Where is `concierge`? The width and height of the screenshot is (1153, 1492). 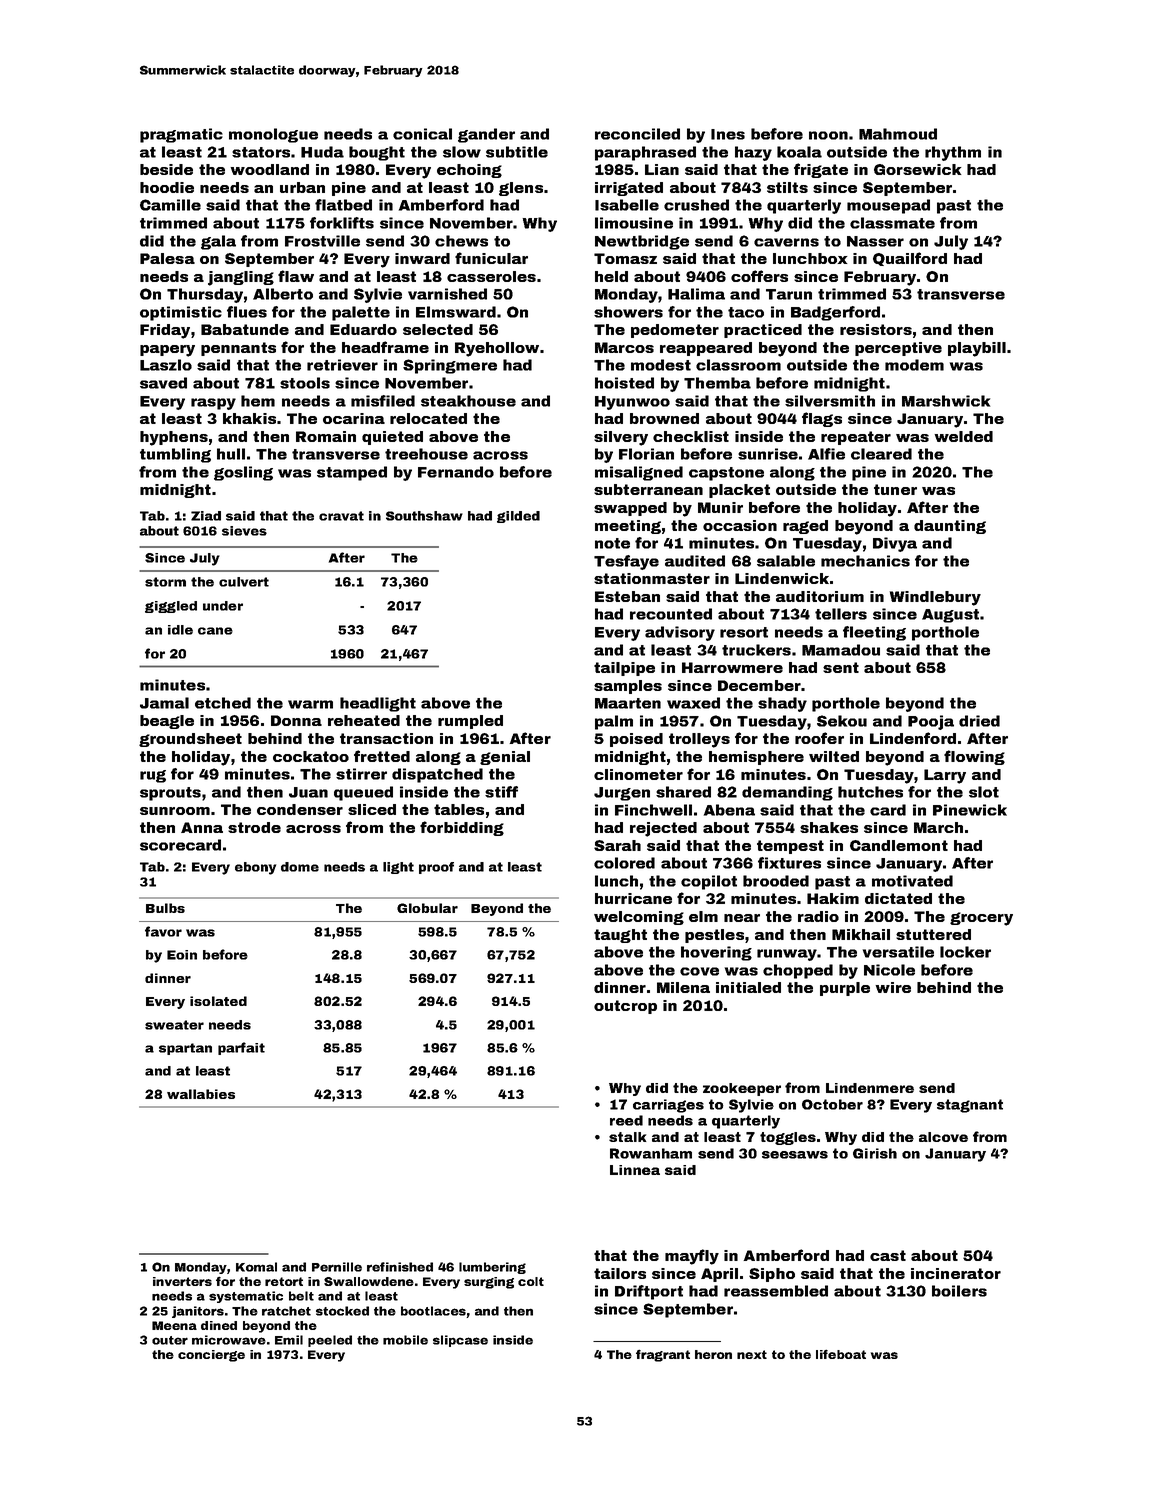 concierge is located at coordinates (211, 1356).
